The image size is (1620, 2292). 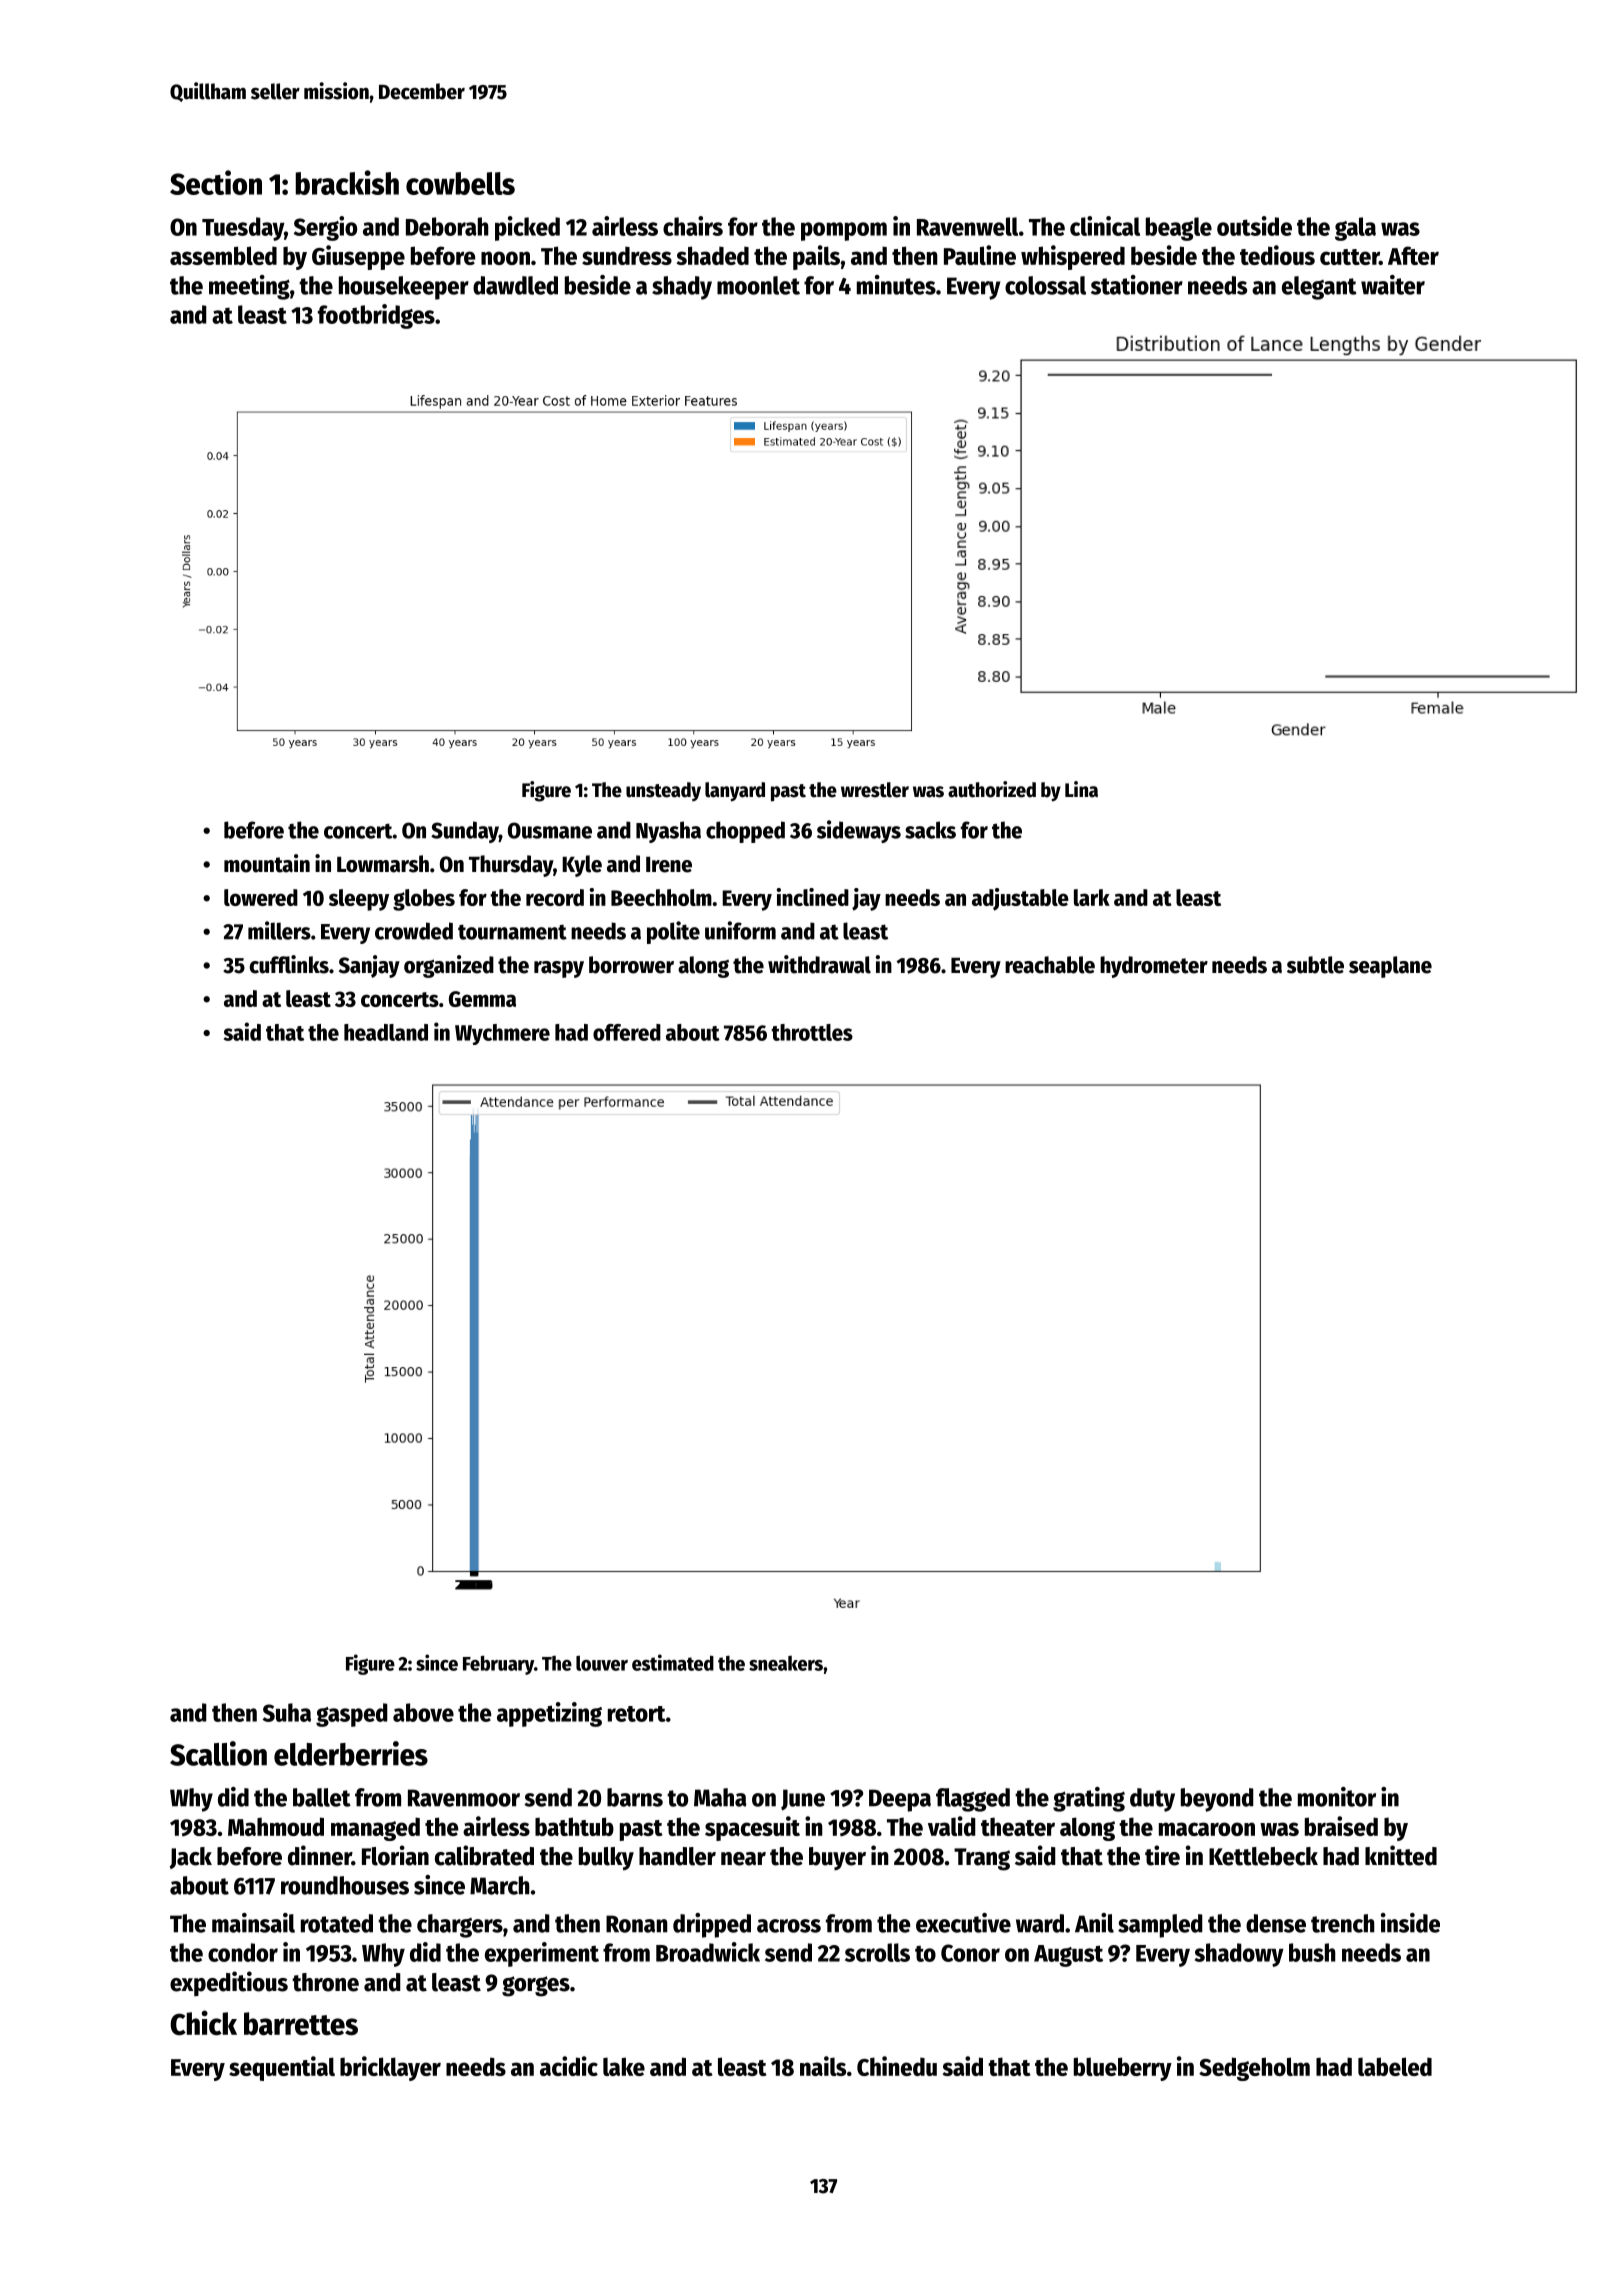 I want to click on Sedgeholm, so click(x=1254, y=2069).
